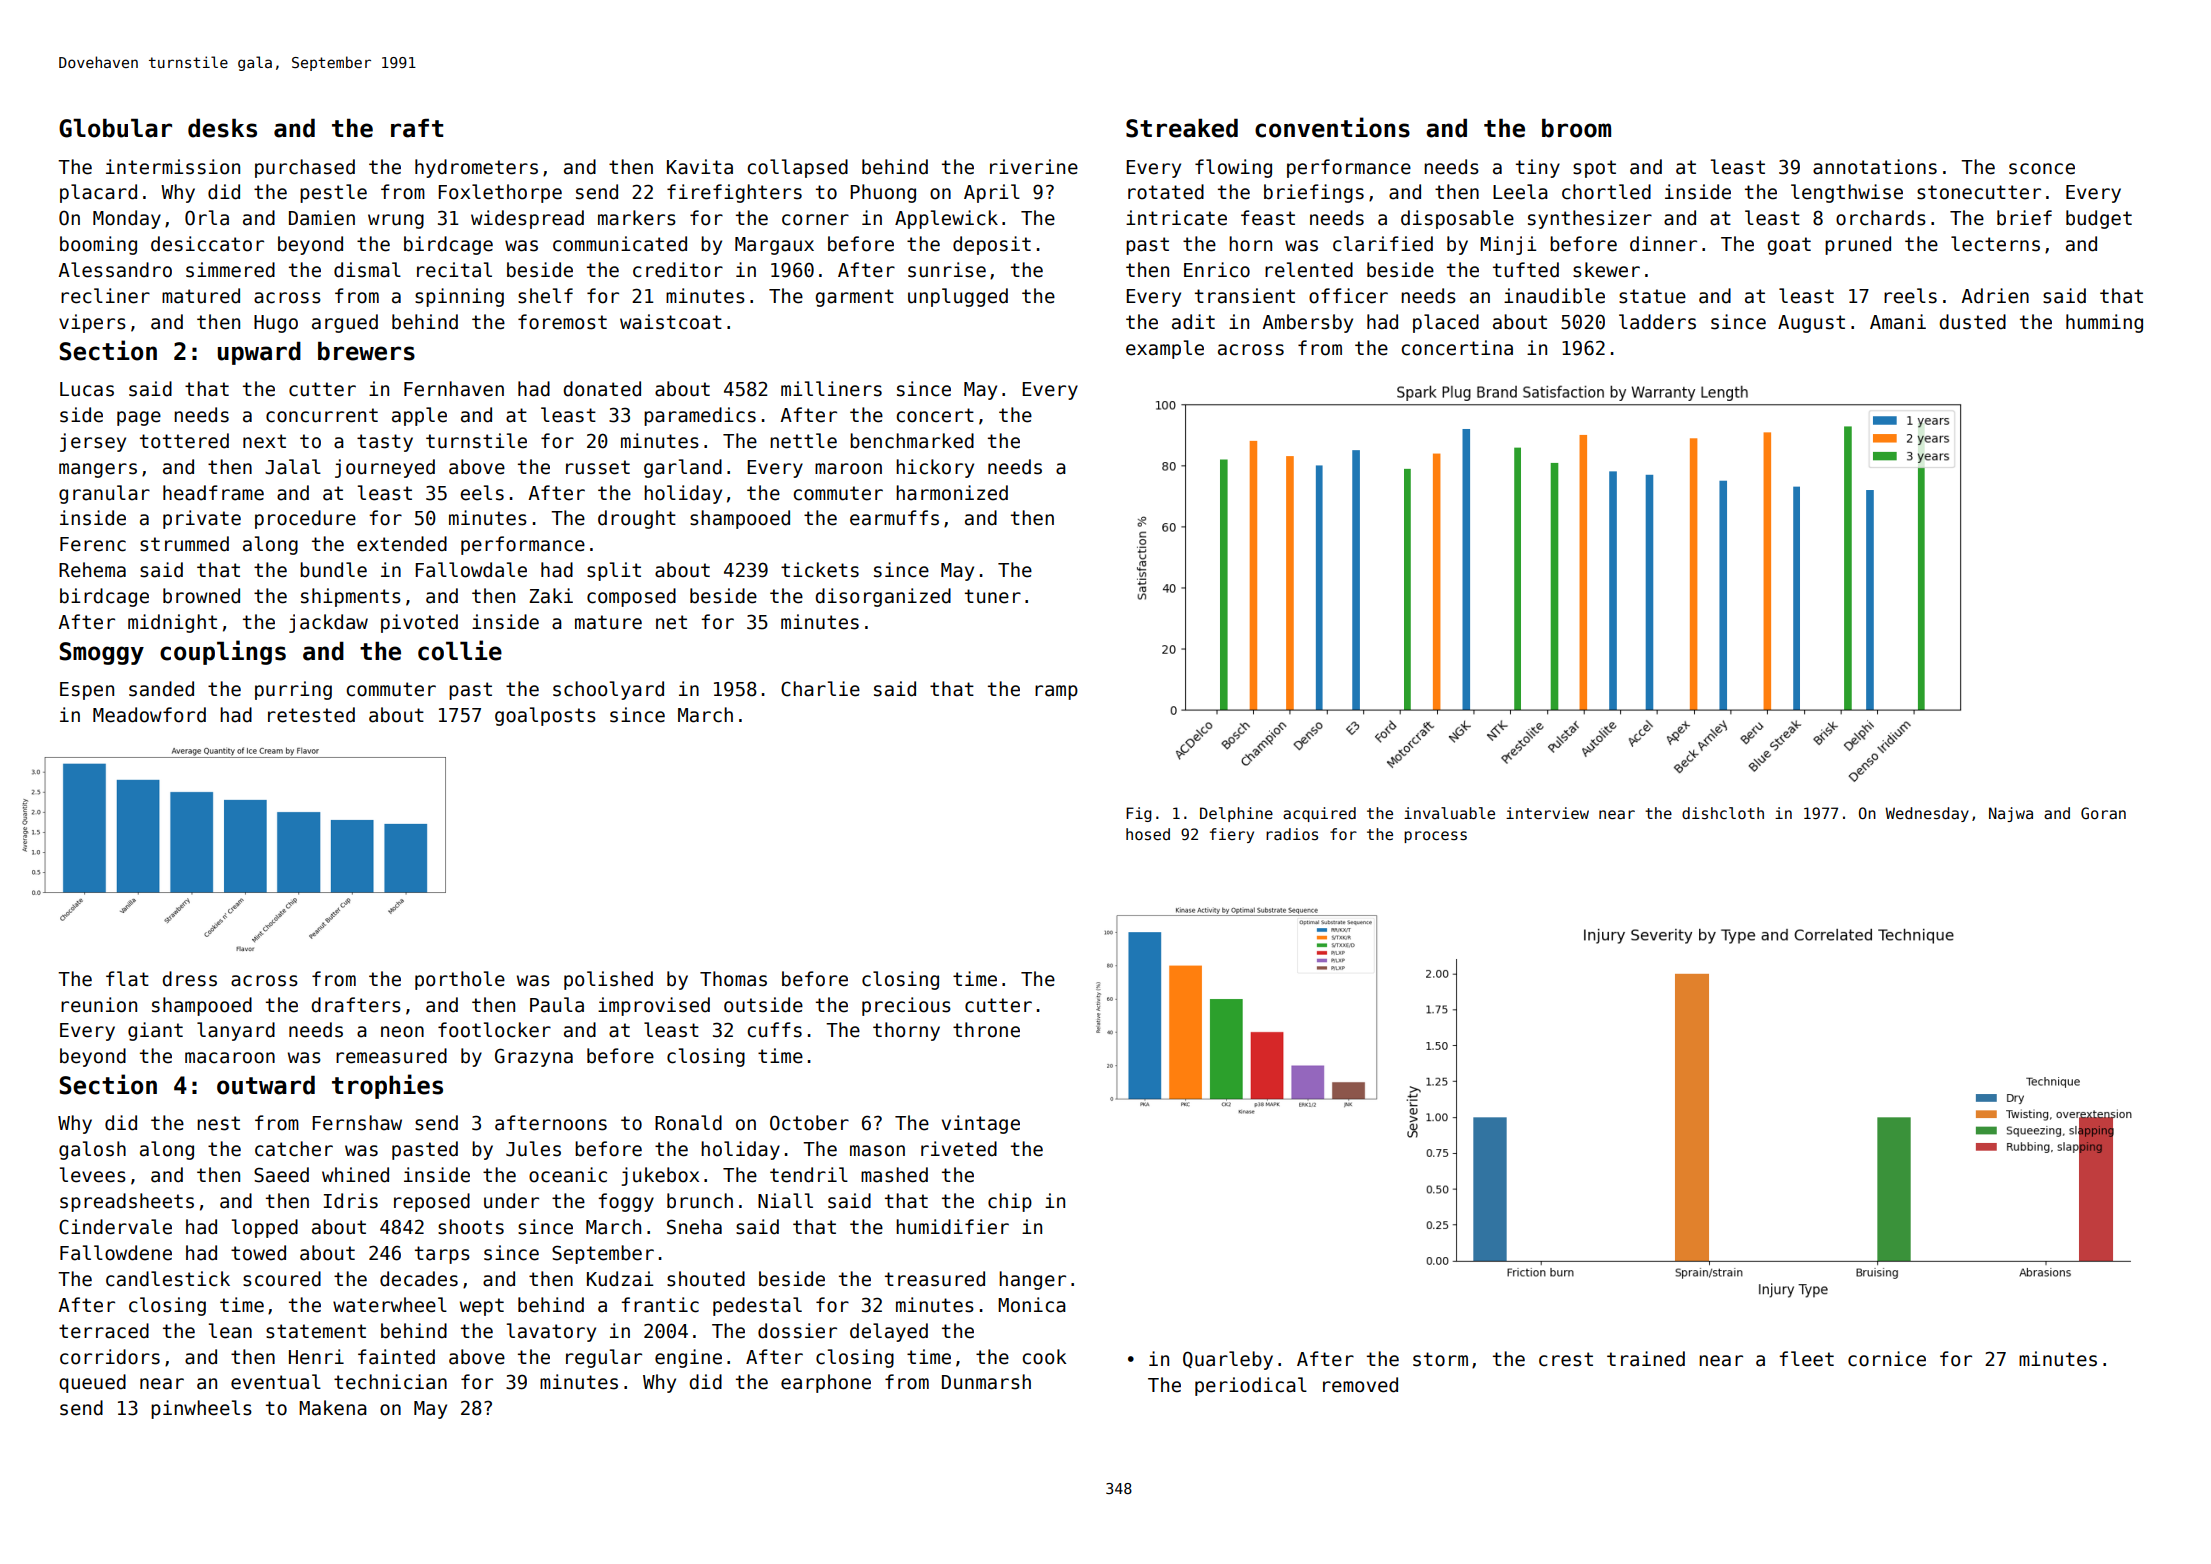 Image resolution: width=2211 pixels, height=1564 pixels. Describe the element at coordinates (98, 245) in the page. I see `booming` at that location.
